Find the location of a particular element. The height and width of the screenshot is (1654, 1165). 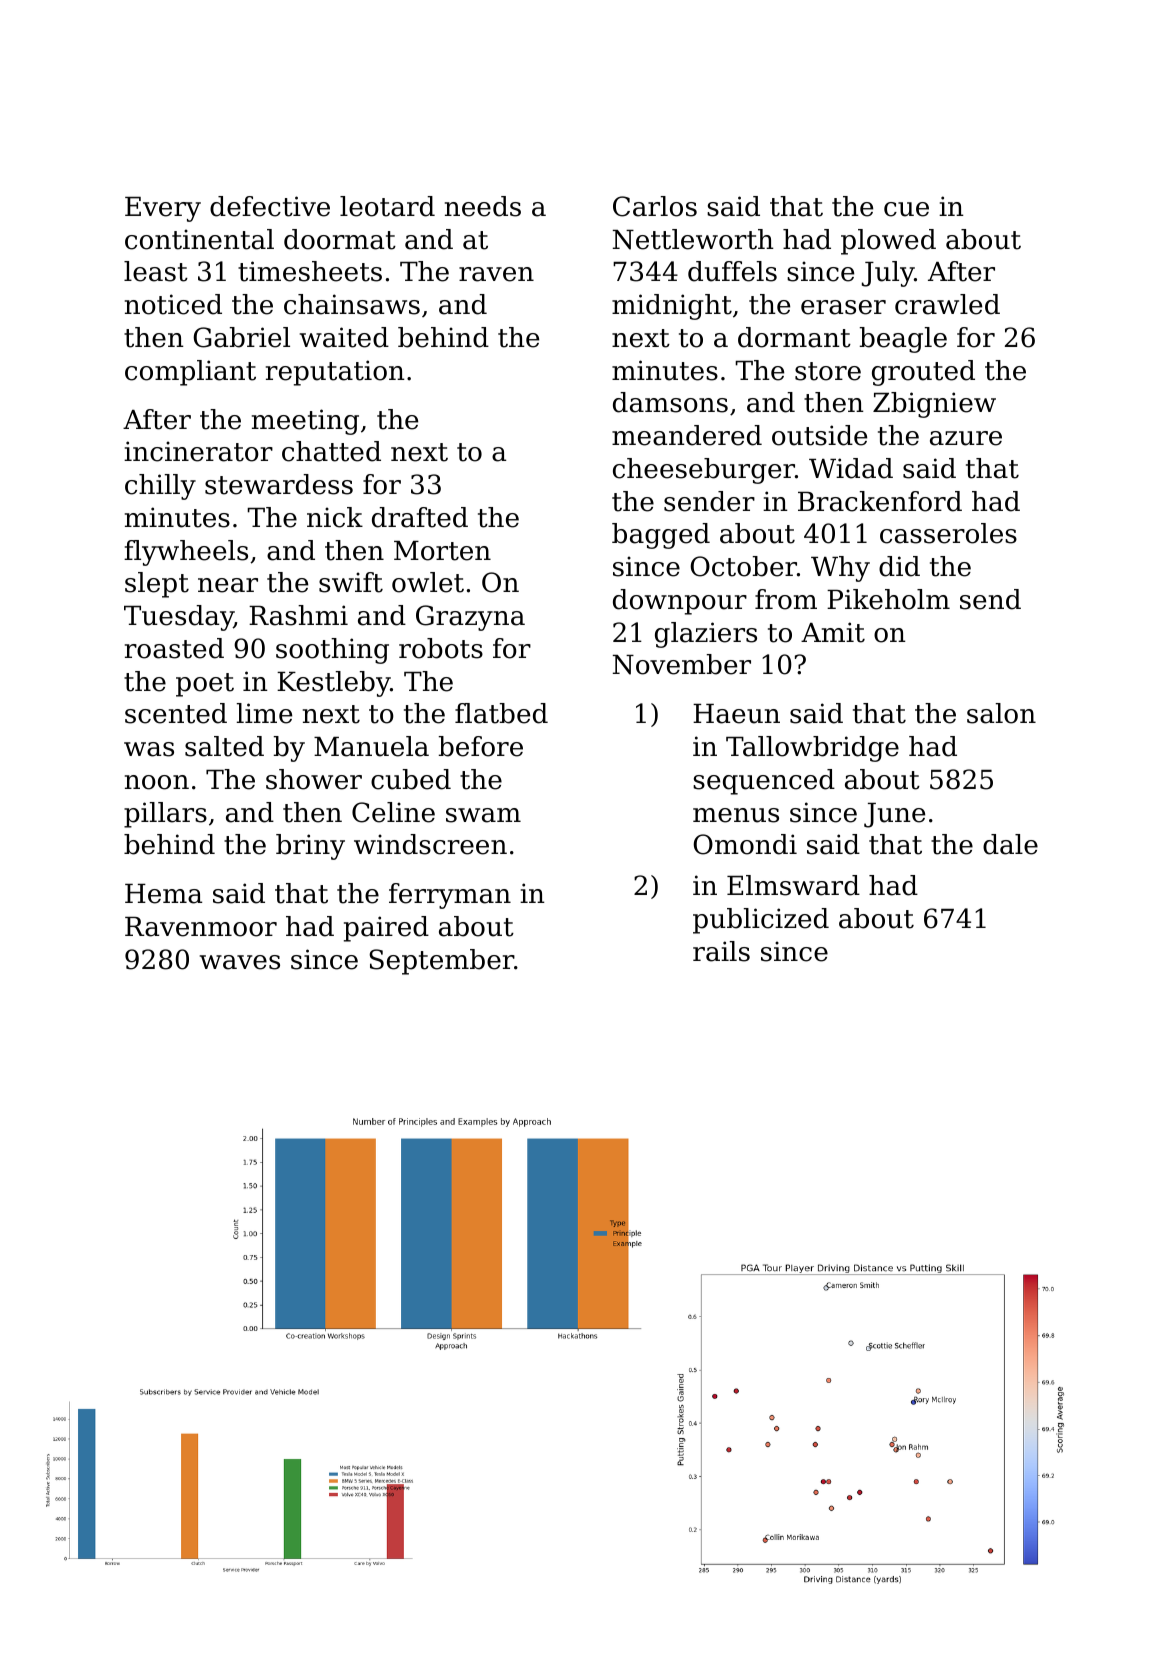

chilly is located at coordinates (160, 487).
